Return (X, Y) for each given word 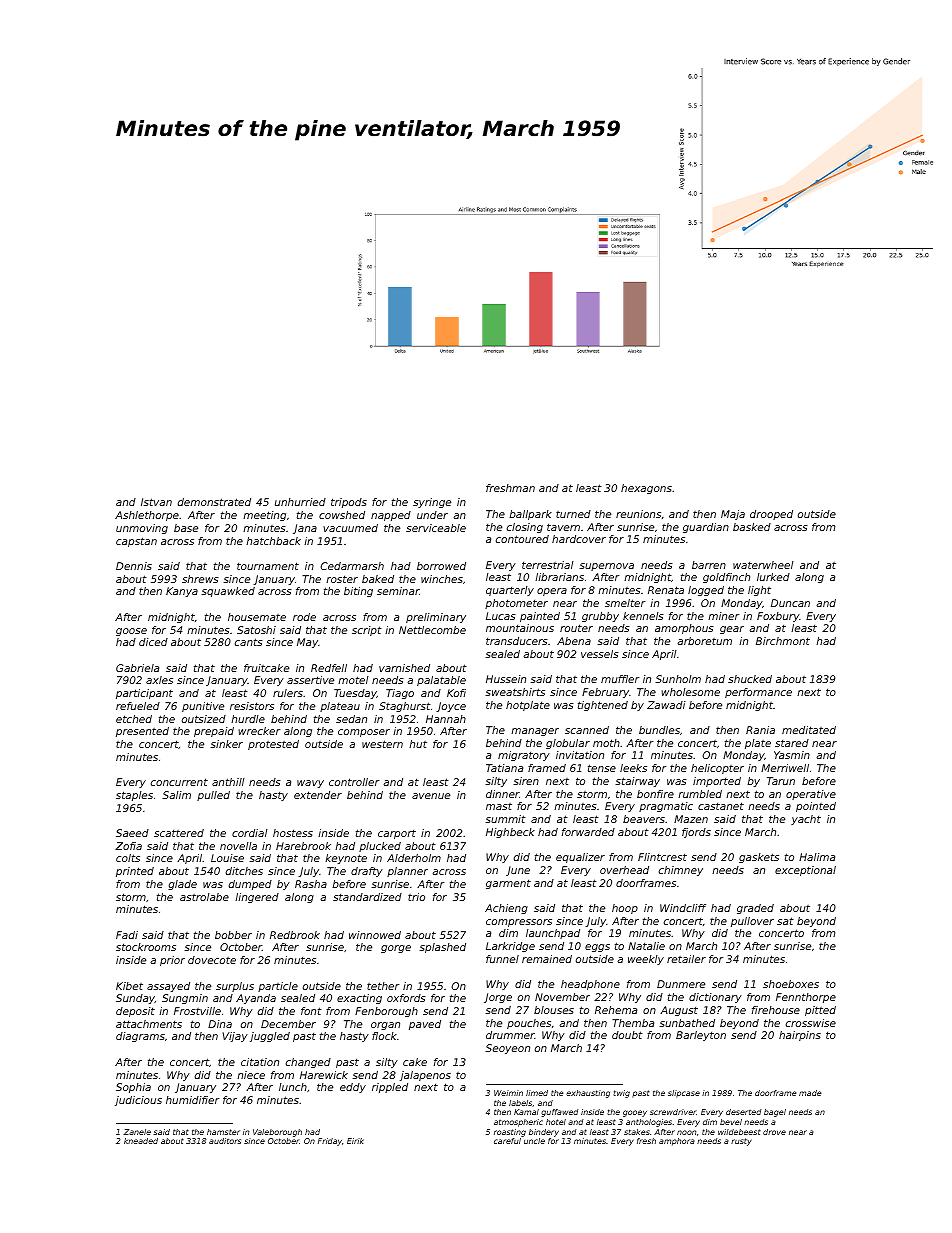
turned (573, 514)
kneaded (141, 1141)
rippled (390, 1088)
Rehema (616, 1010)
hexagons (646, 489)
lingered (257, 898)
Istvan (156, 502)
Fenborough (386, 1012)
